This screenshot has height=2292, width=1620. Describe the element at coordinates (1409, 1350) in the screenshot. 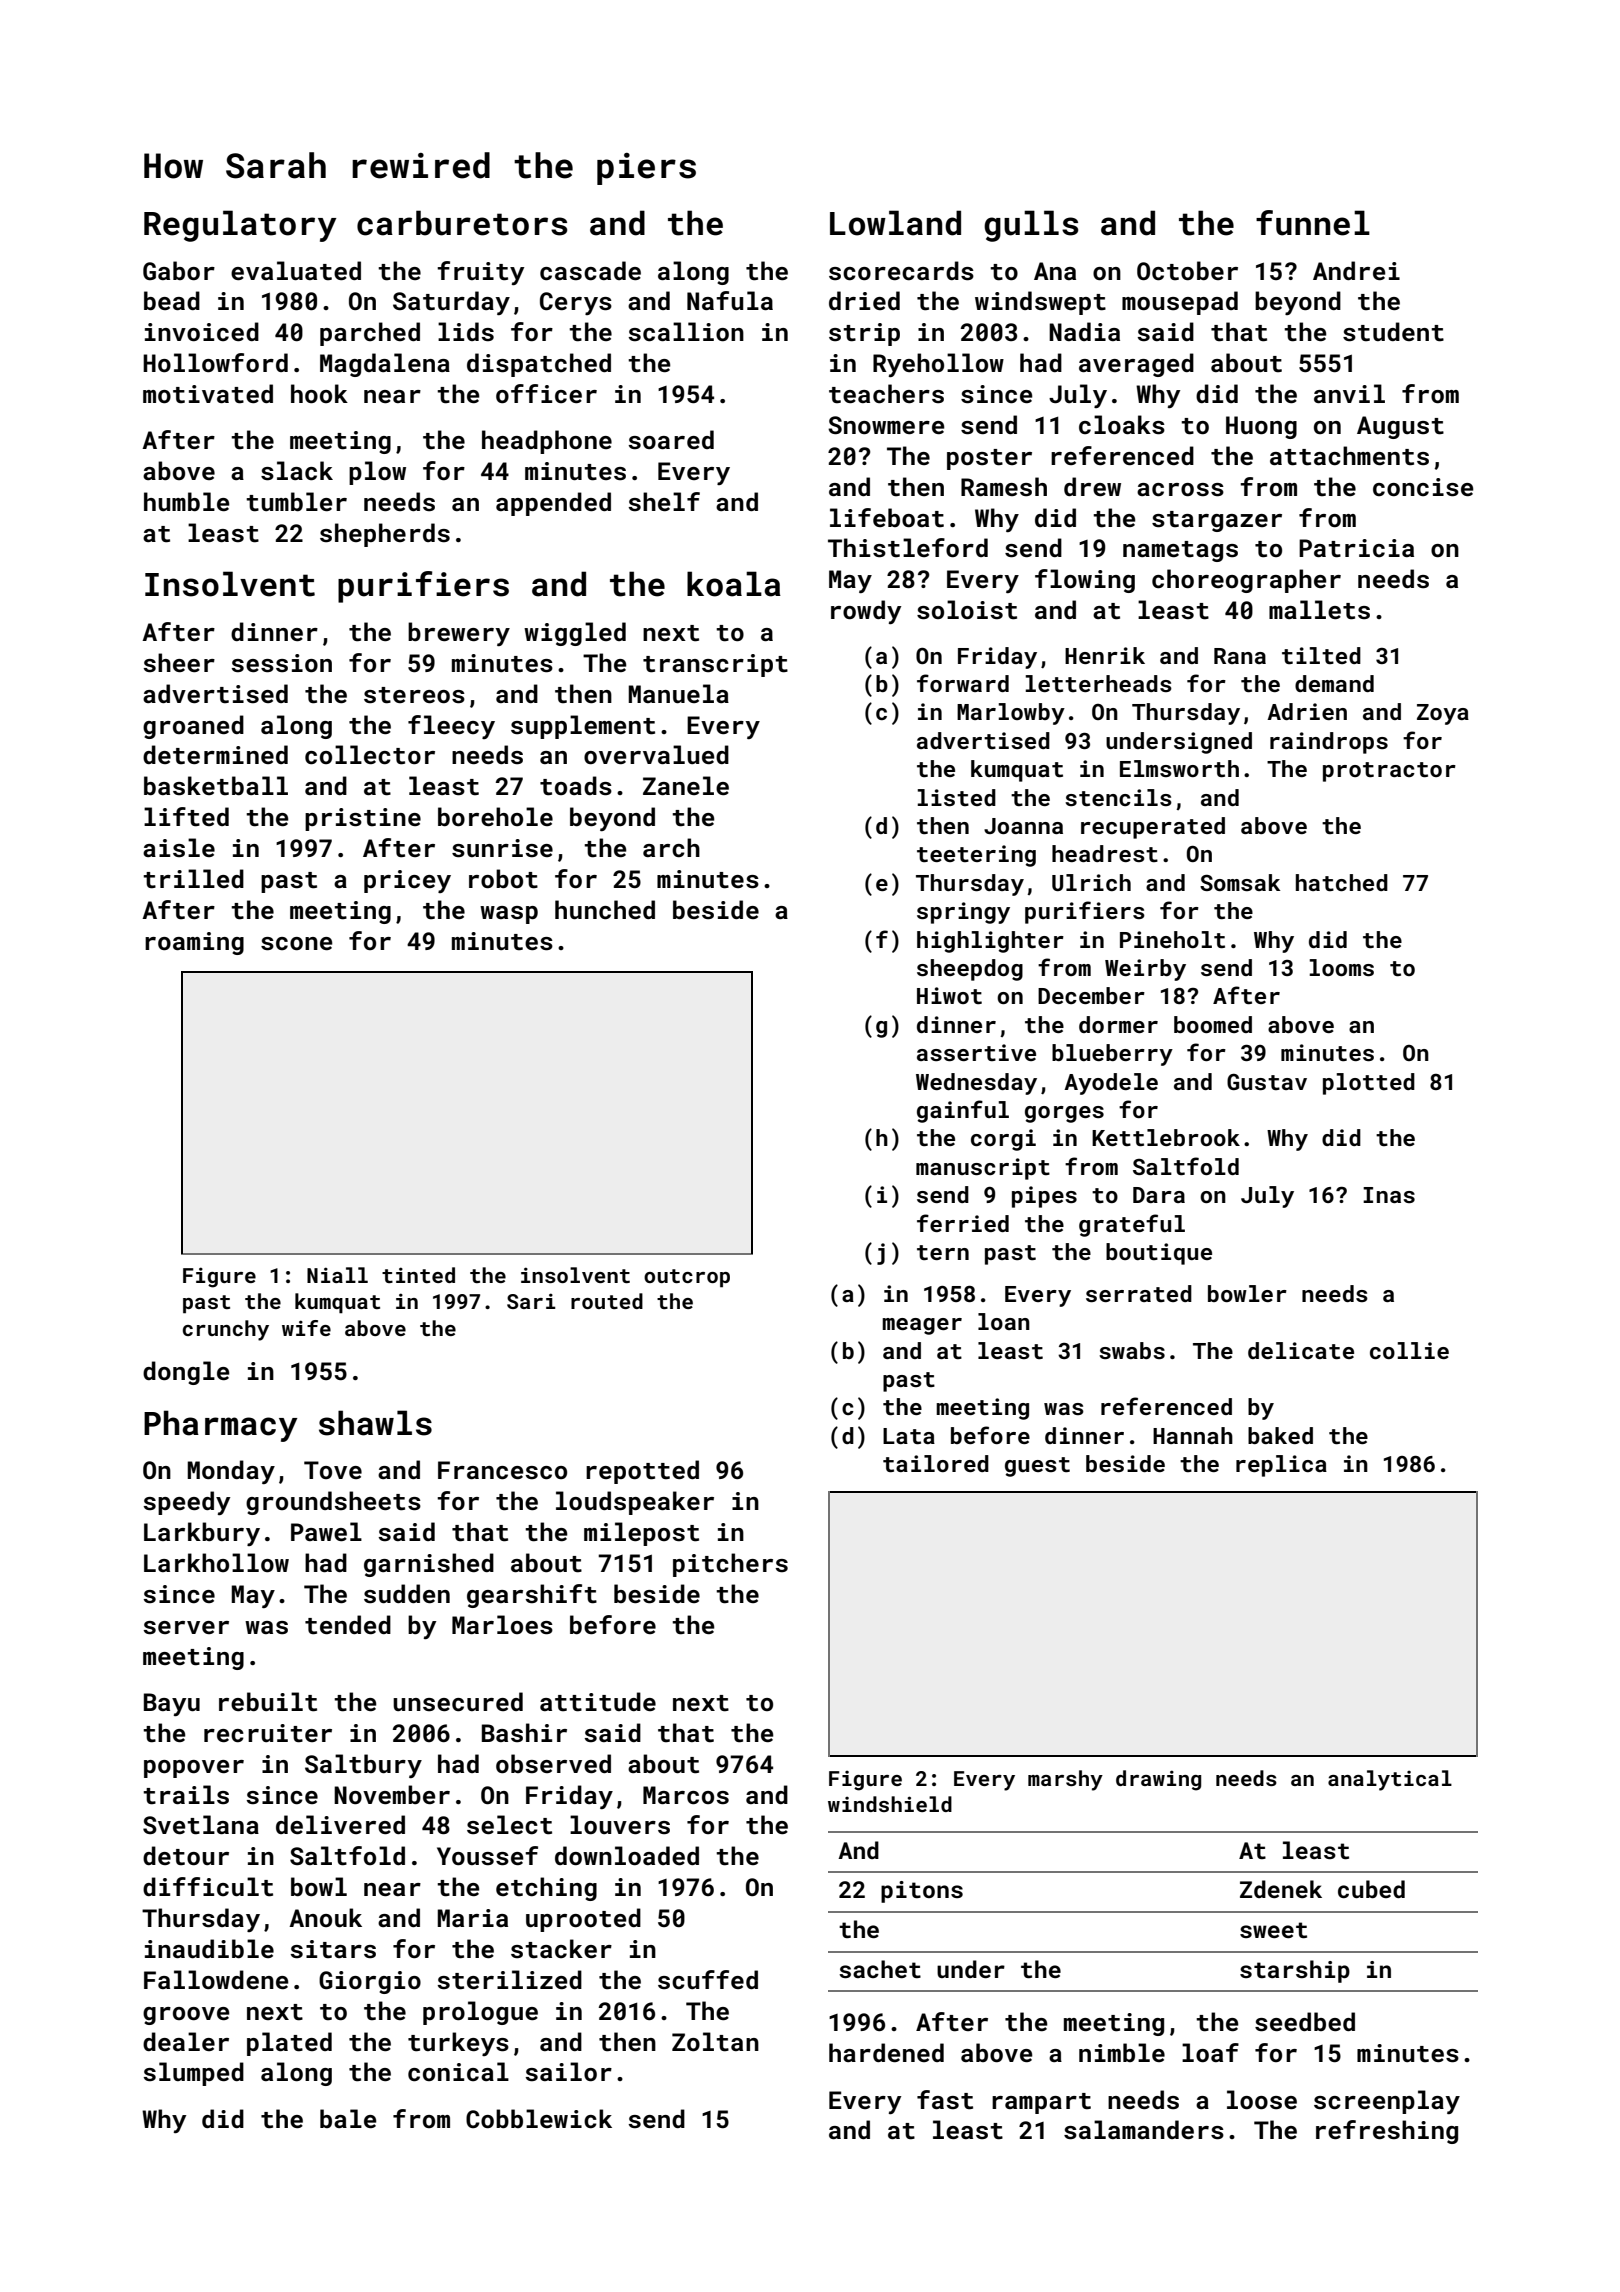

I see `collie` at that location.
